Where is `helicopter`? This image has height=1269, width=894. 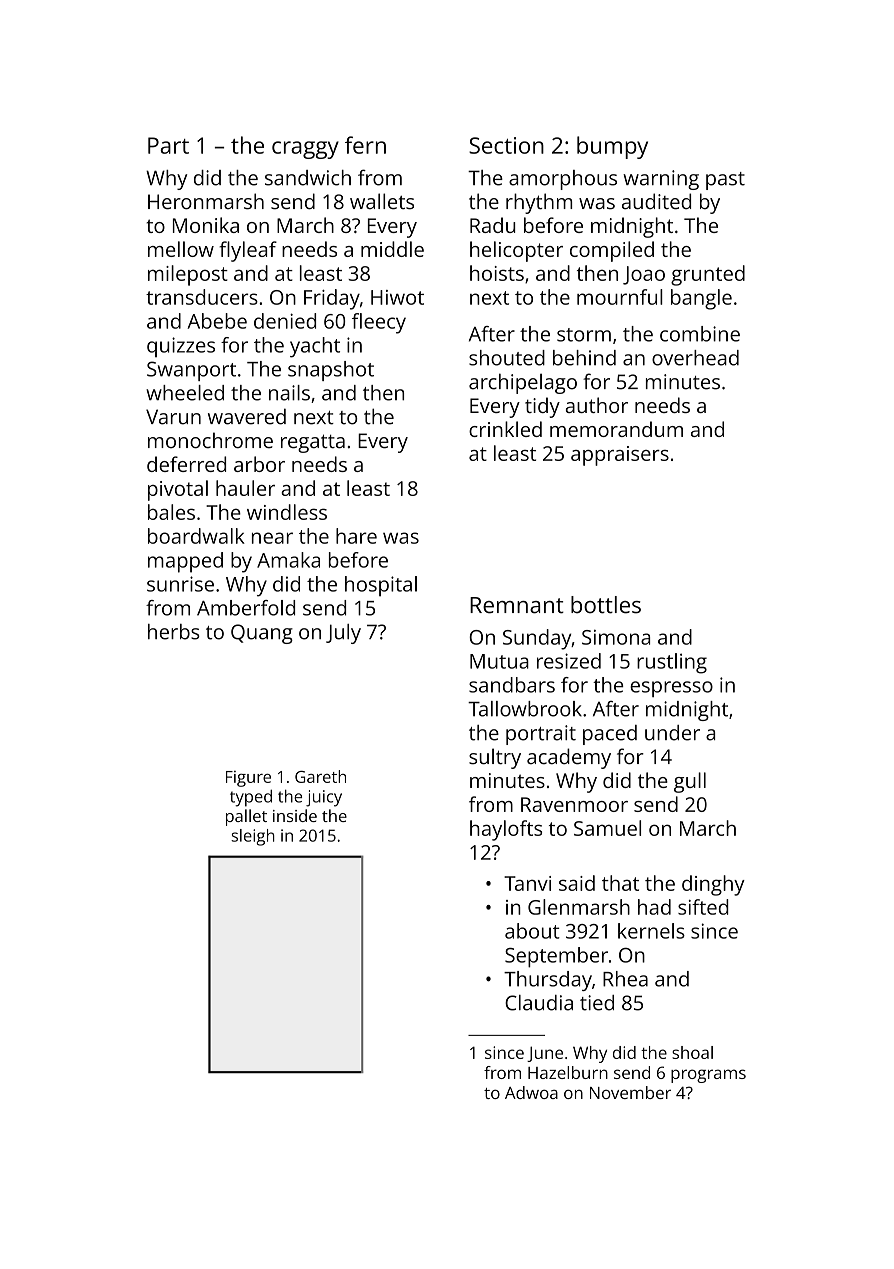 helicopter is located at coordinates (516, 251).
